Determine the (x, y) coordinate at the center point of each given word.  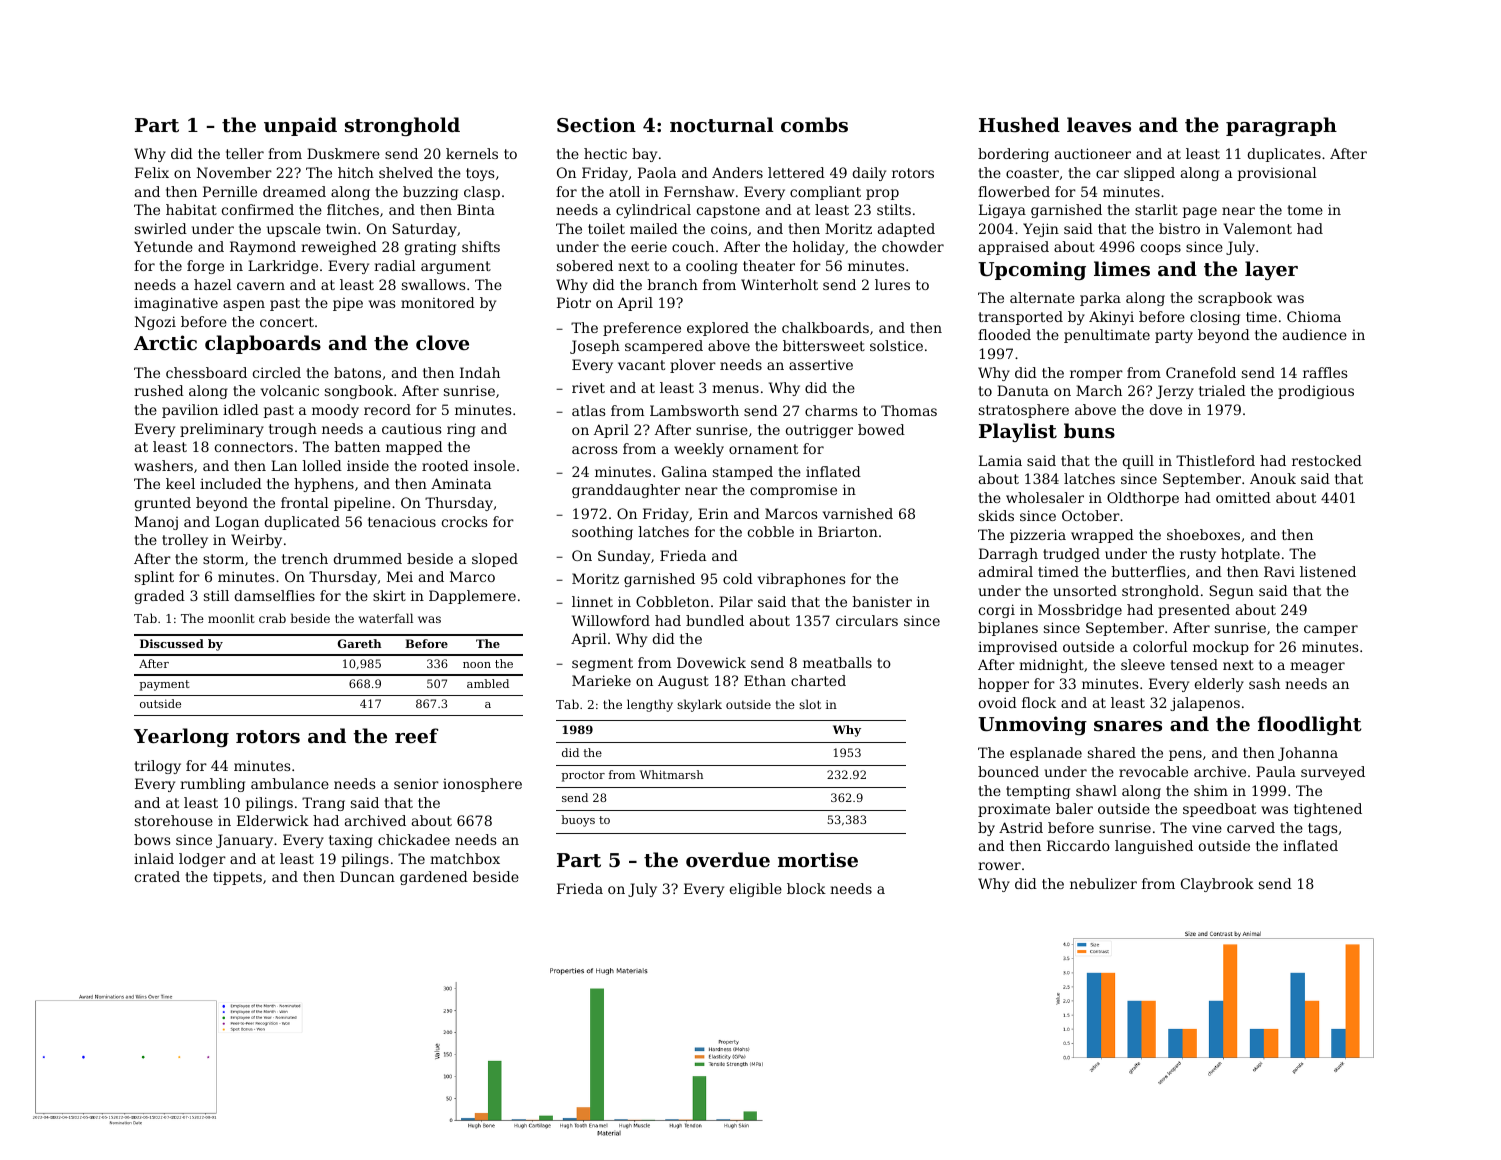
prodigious (1316, 392)
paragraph (1281, 126)
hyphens (324, 485)
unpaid (300, 126)
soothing (602, 533)
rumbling (212, 785)
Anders (737, 172)
